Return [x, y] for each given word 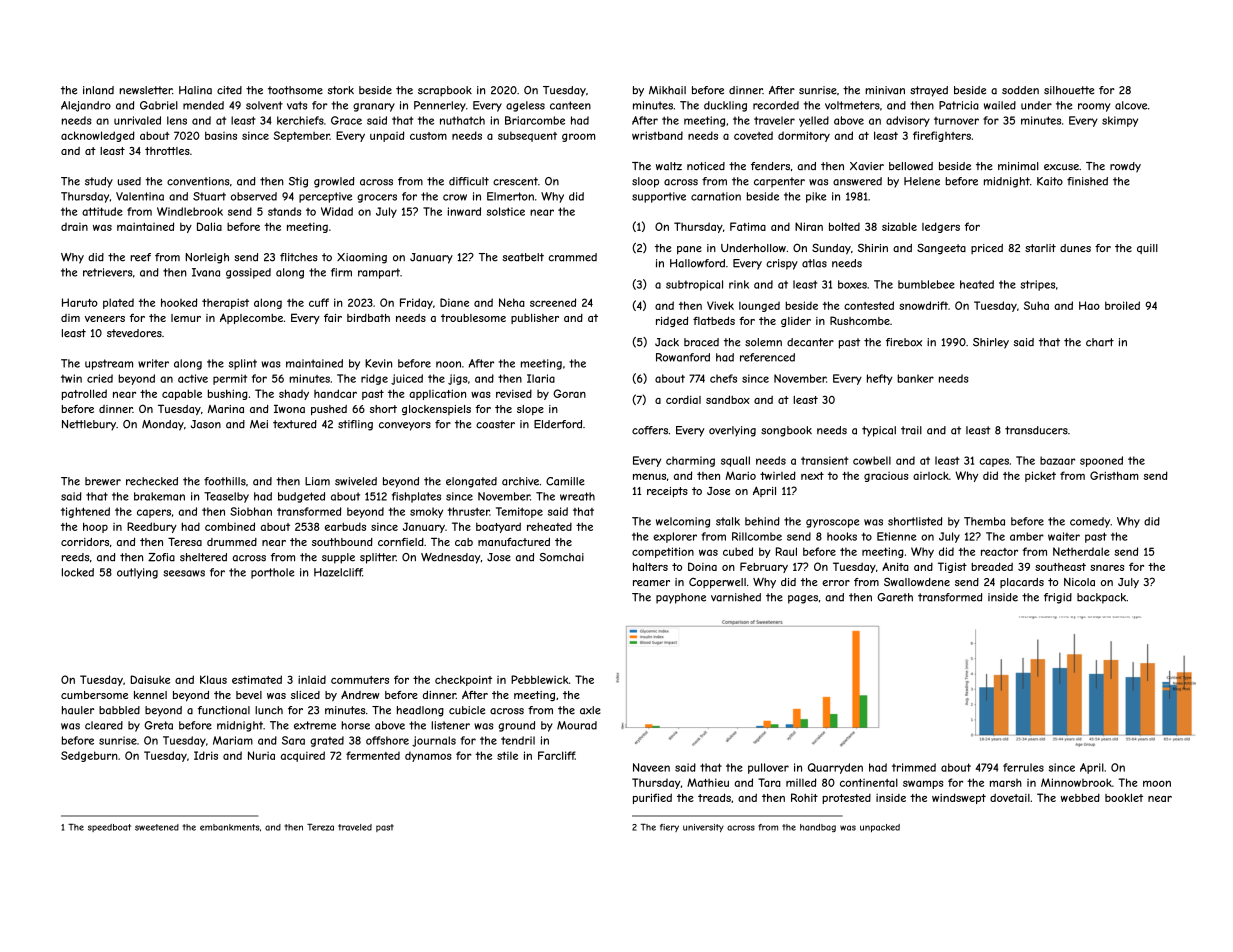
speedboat [109, 828]
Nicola [1079, 582]
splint [243, 364]
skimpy [1120, 121]
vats [297, 105]
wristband [657, 135]
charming [690, 461]
